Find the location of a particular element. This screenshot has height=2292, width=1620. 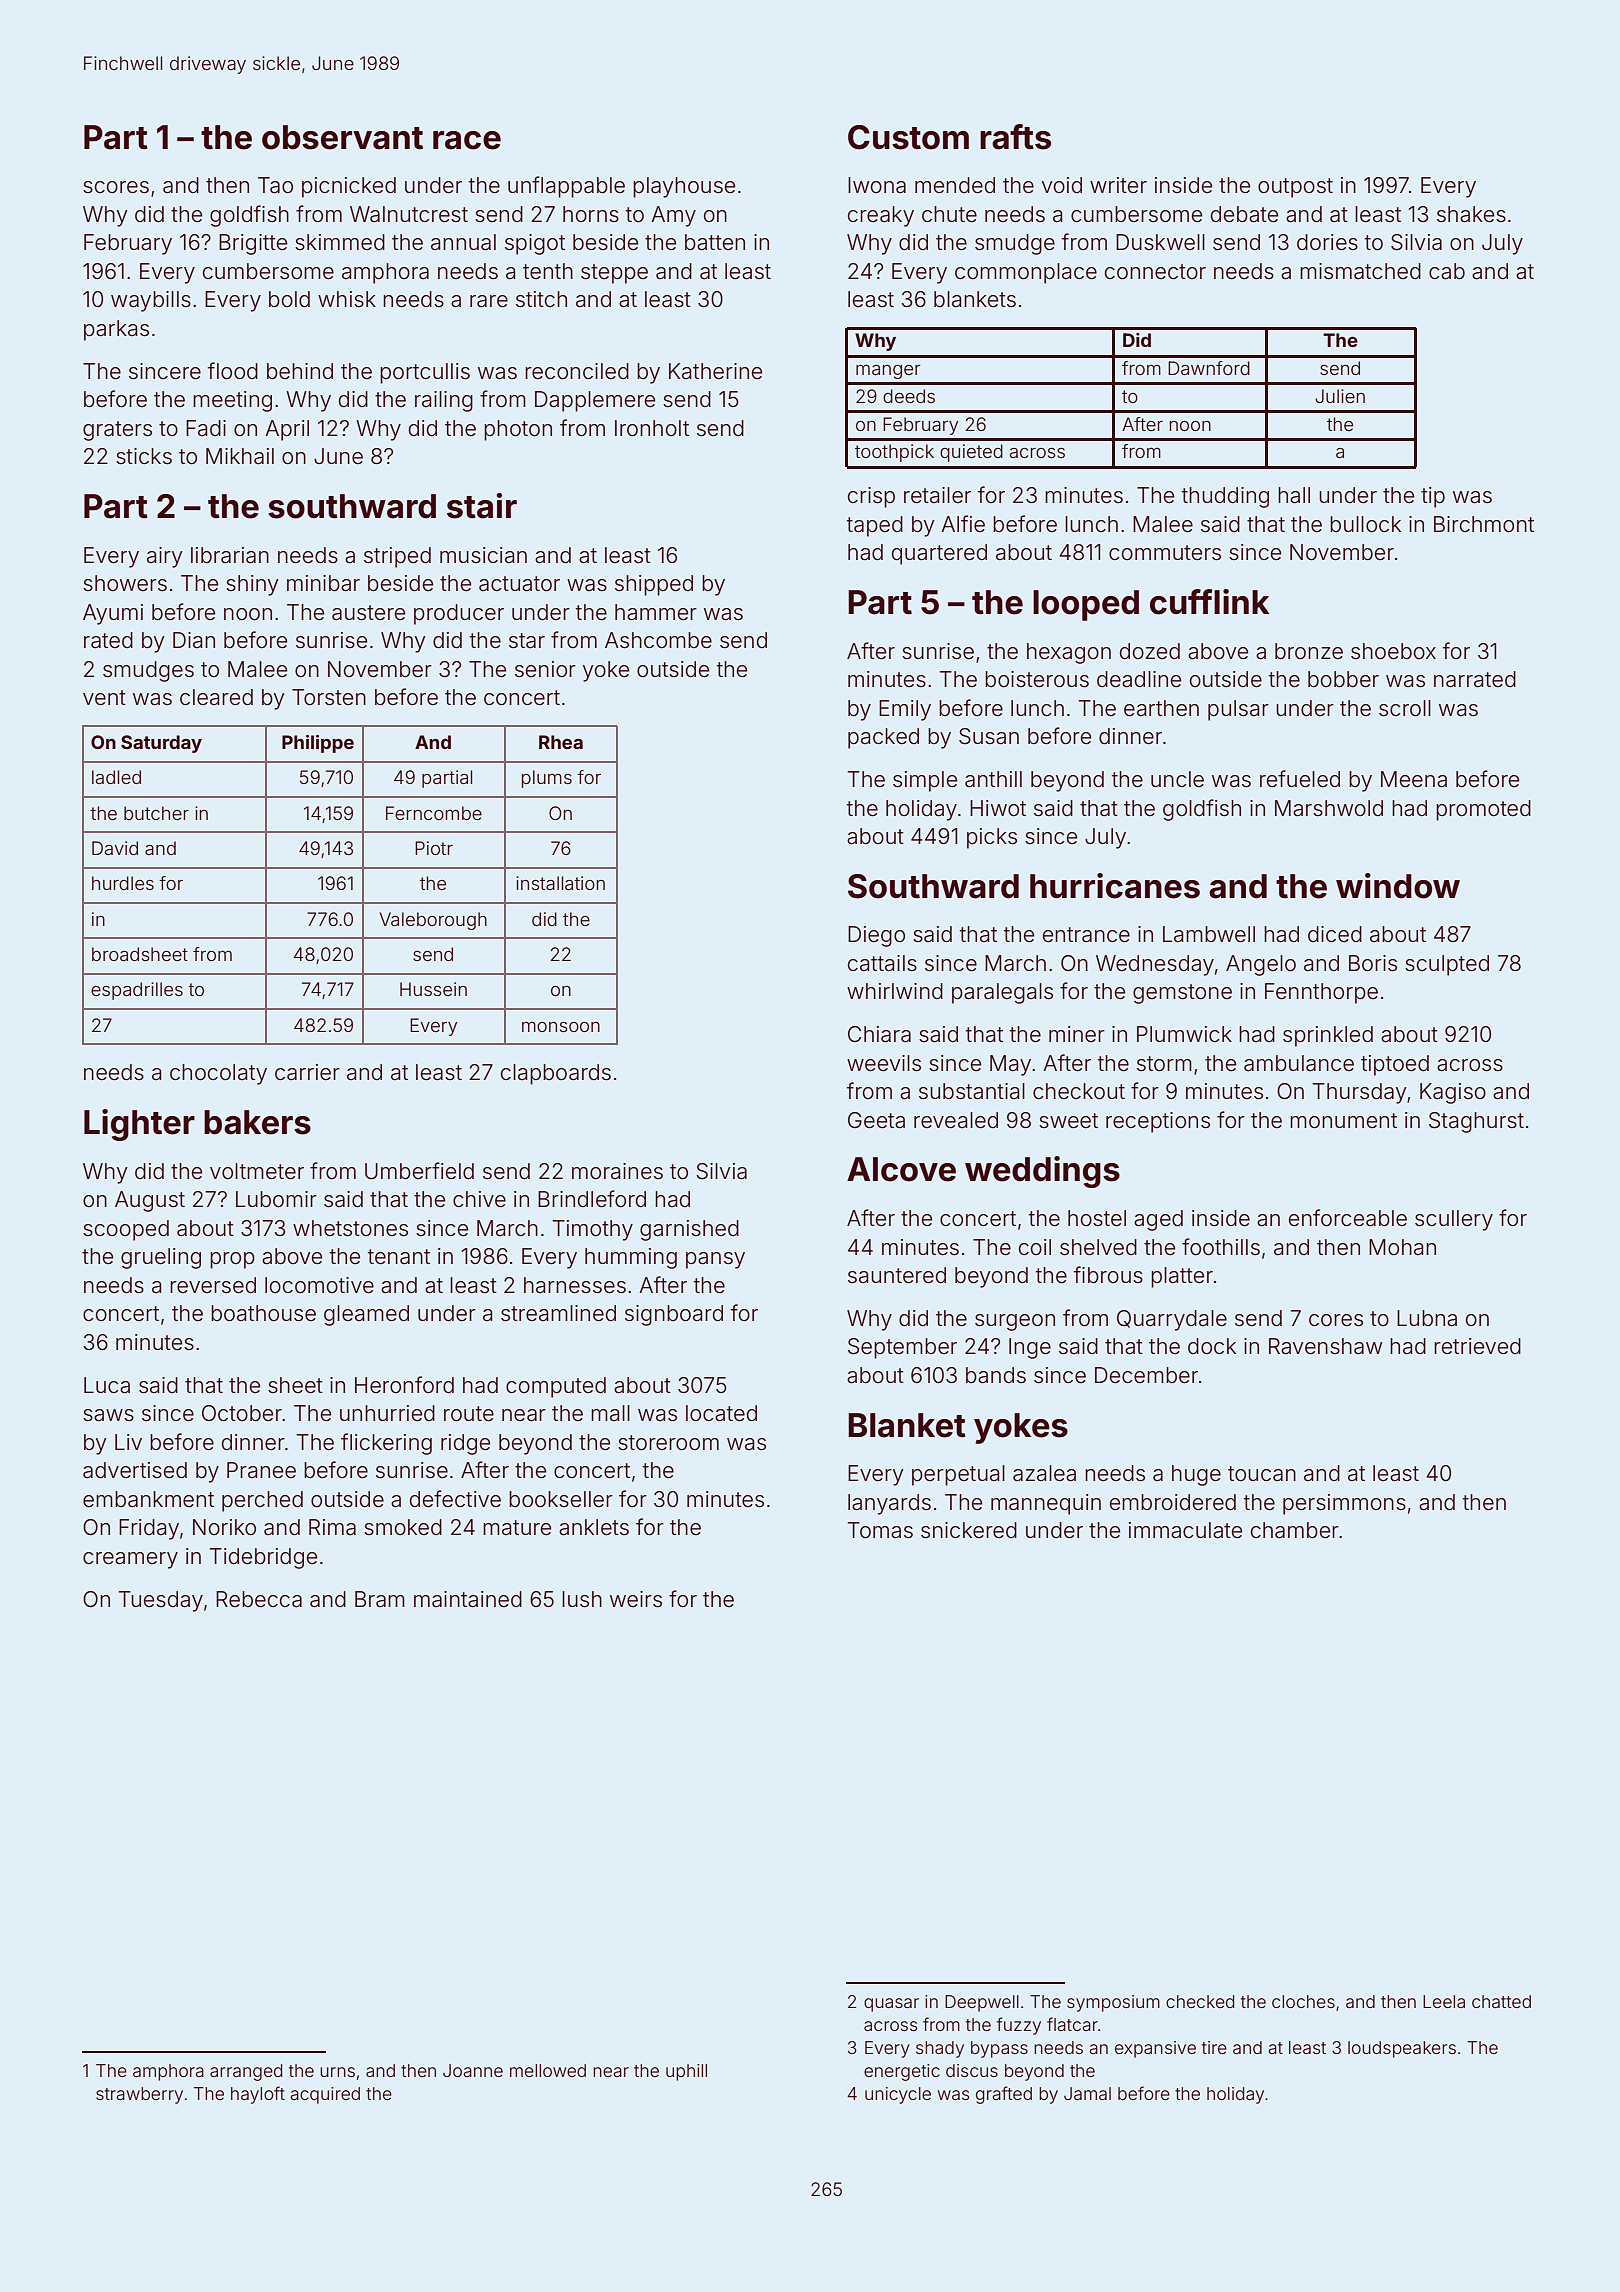

unicycle is located at coordinates (898, 2095).
